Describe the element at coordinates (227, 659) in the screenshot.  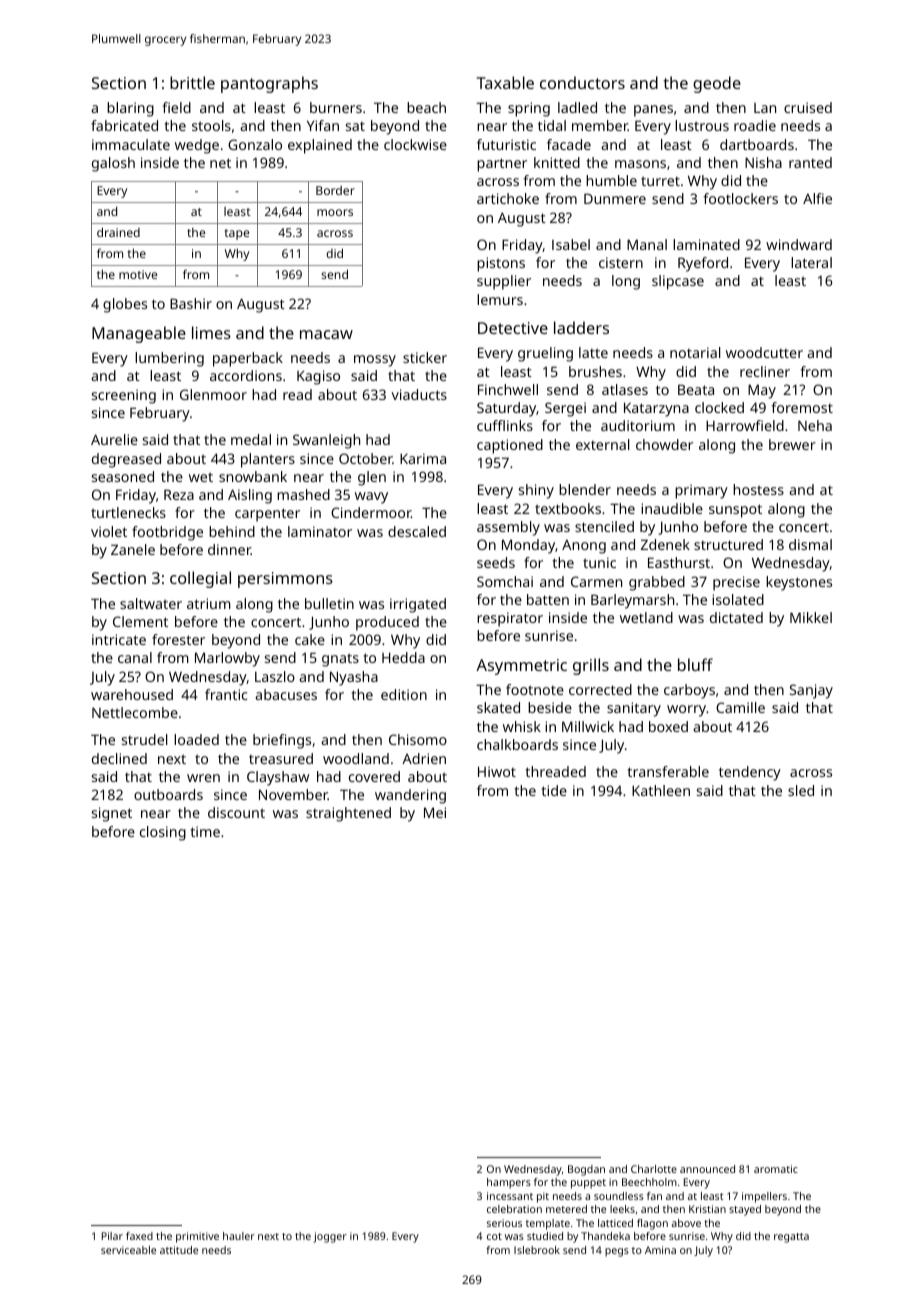
I see `Marlowby` at that location.
